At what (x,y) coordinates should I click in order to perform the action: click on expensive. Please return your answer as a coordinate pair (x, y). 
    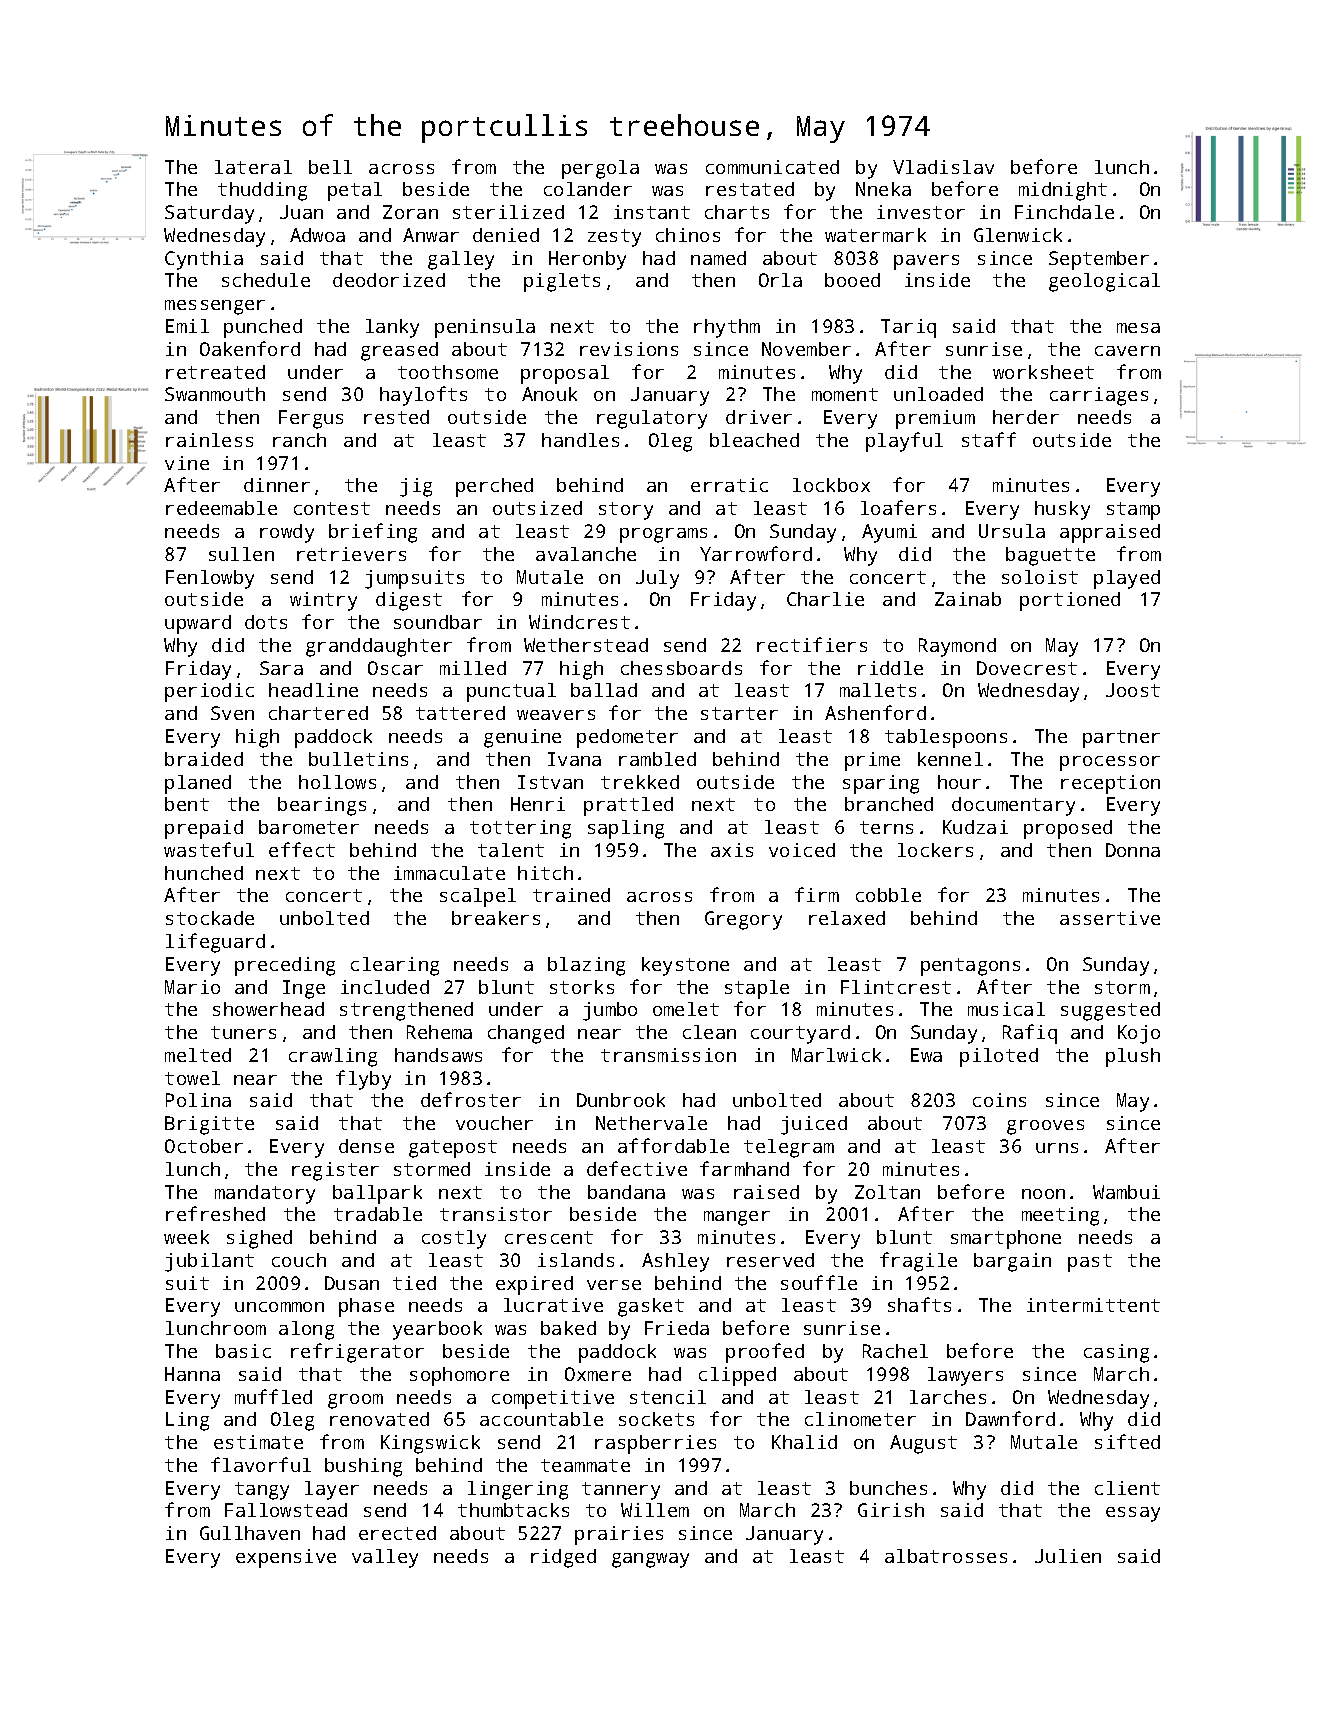
    Looking at the image, I should click on (286, 1558).
